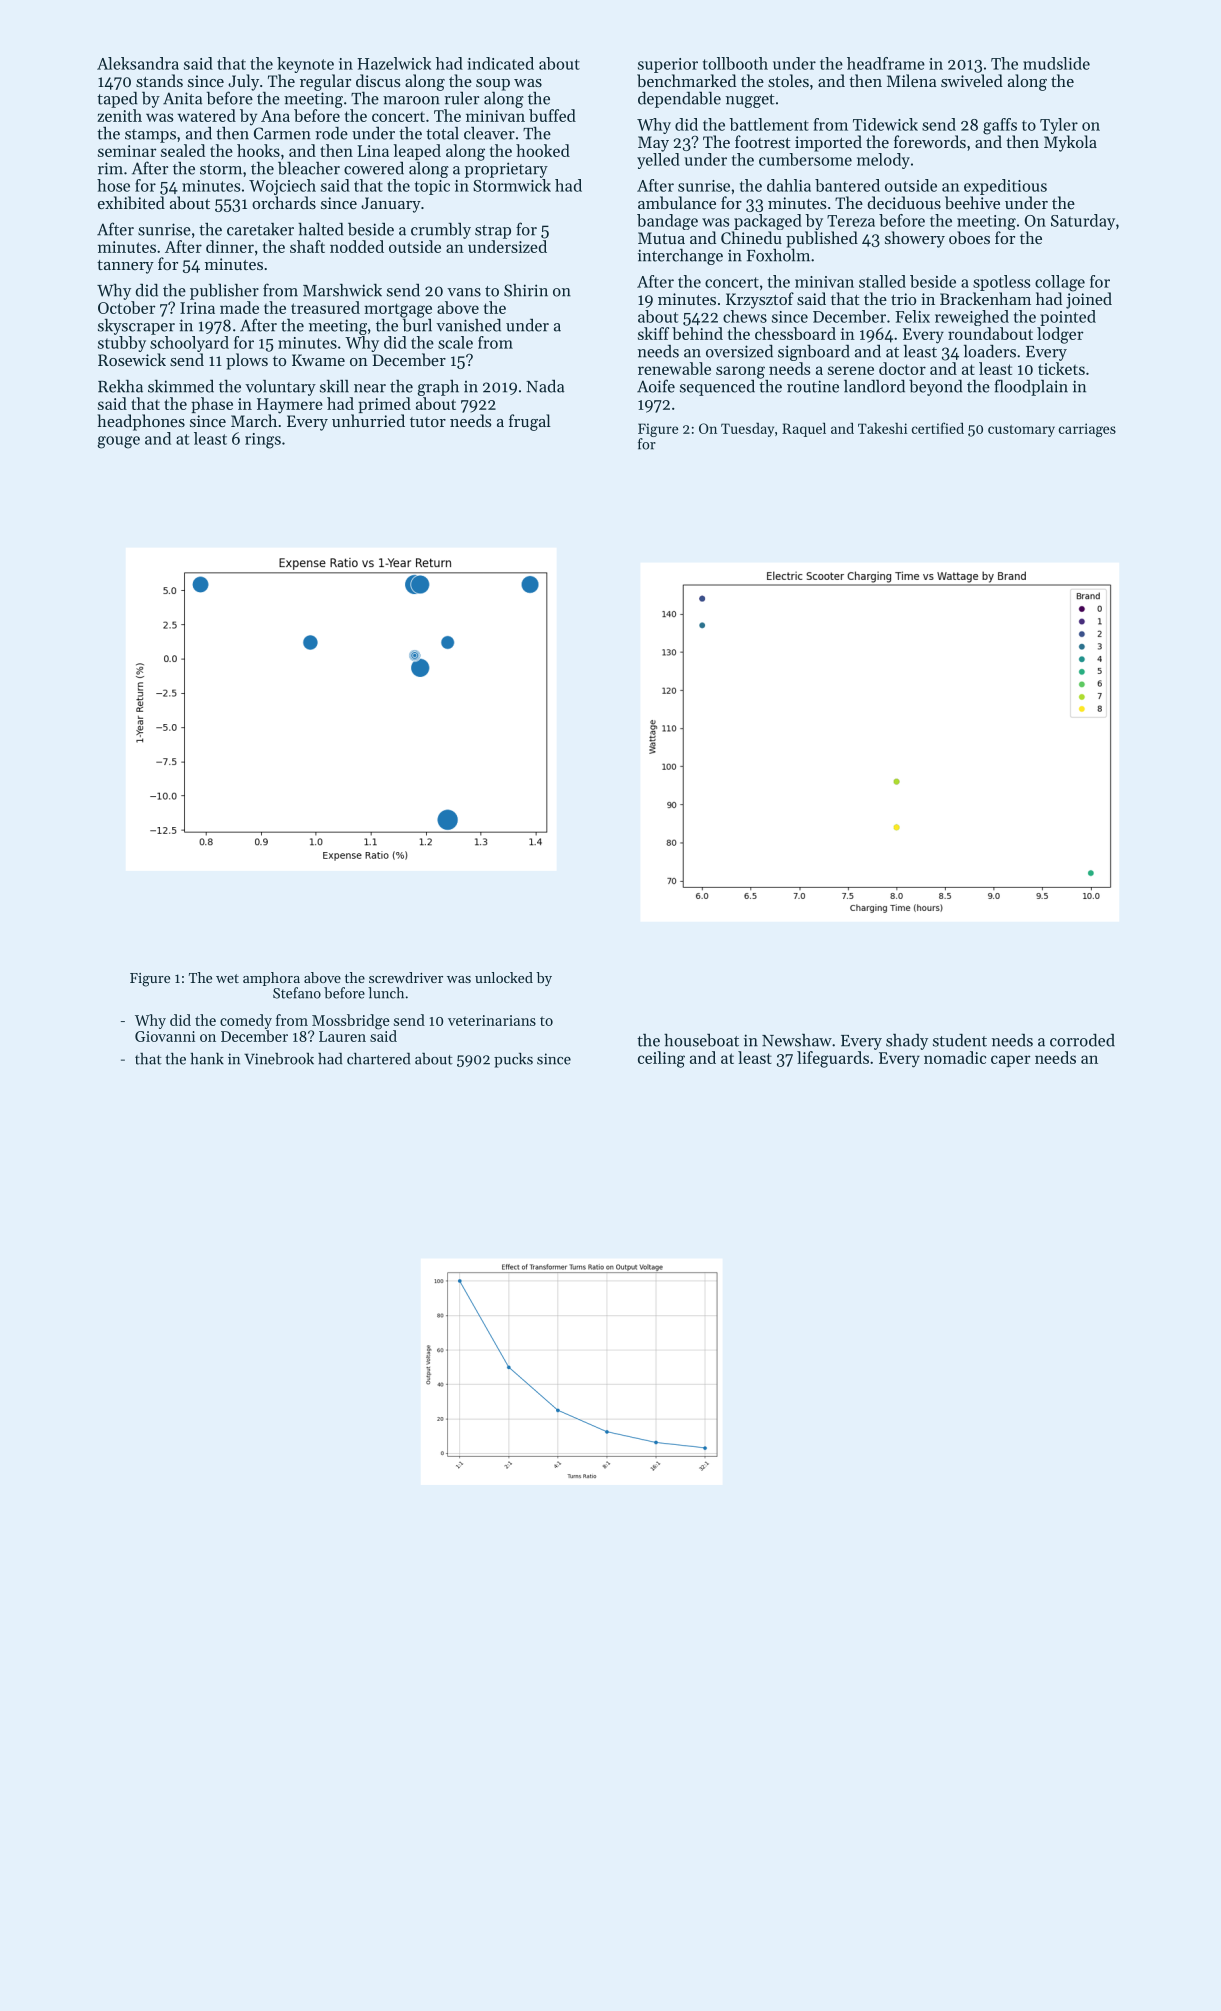 This page has height=2011, width=1221. I want to click on Ana, so click(275, 116).
